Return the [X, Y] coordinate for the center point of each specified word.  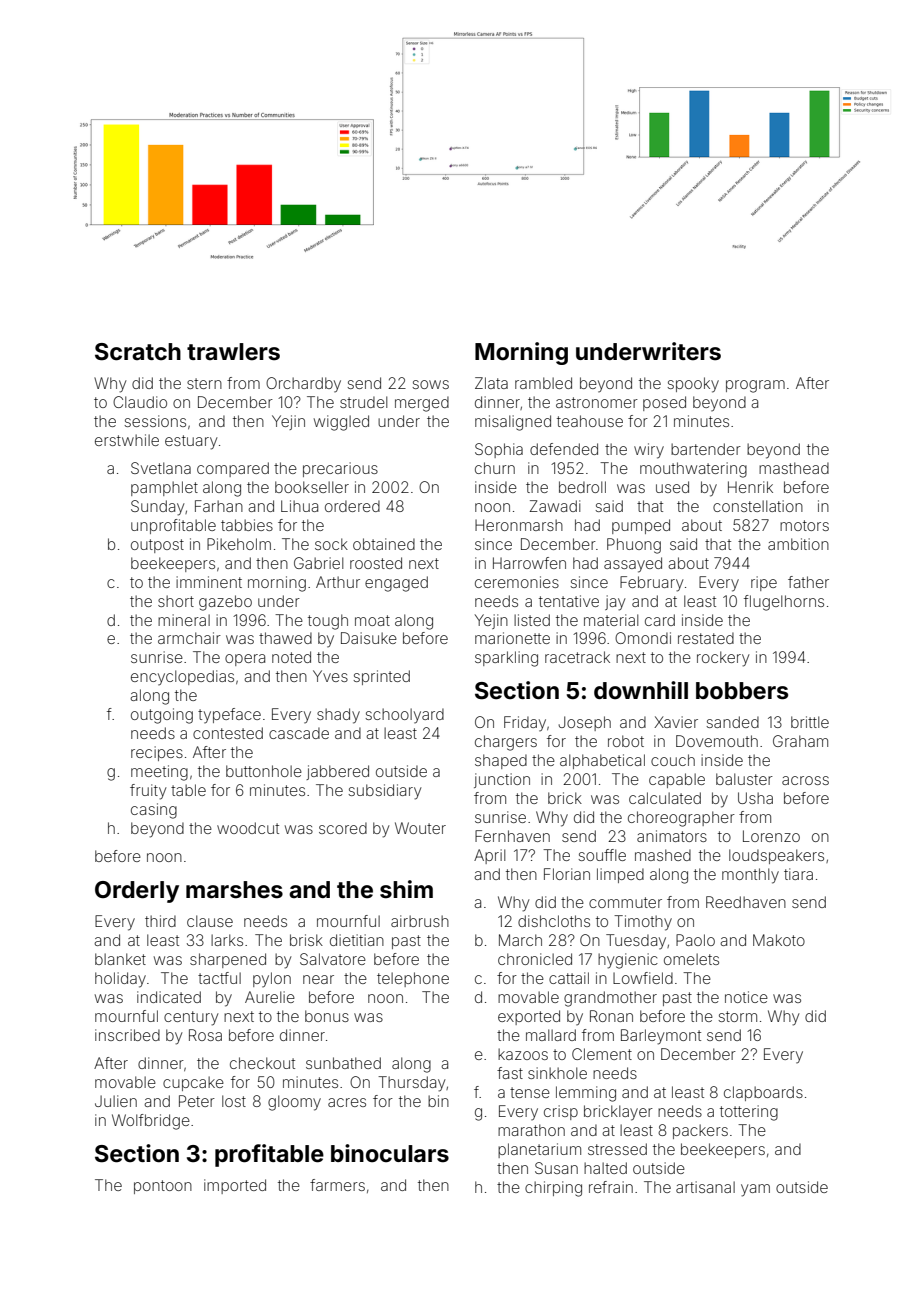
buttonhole [264, 771]
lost [234, 1101]
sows [430, 384]
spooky [693, 385]
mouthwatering [693, 470]
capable [677, 780]
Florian [567, 874]
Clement [602, 1054]
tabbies [247, 525]
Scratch [138, 352]
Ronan [611, 1016]
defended [564, 449]
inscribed [127, 1035]
